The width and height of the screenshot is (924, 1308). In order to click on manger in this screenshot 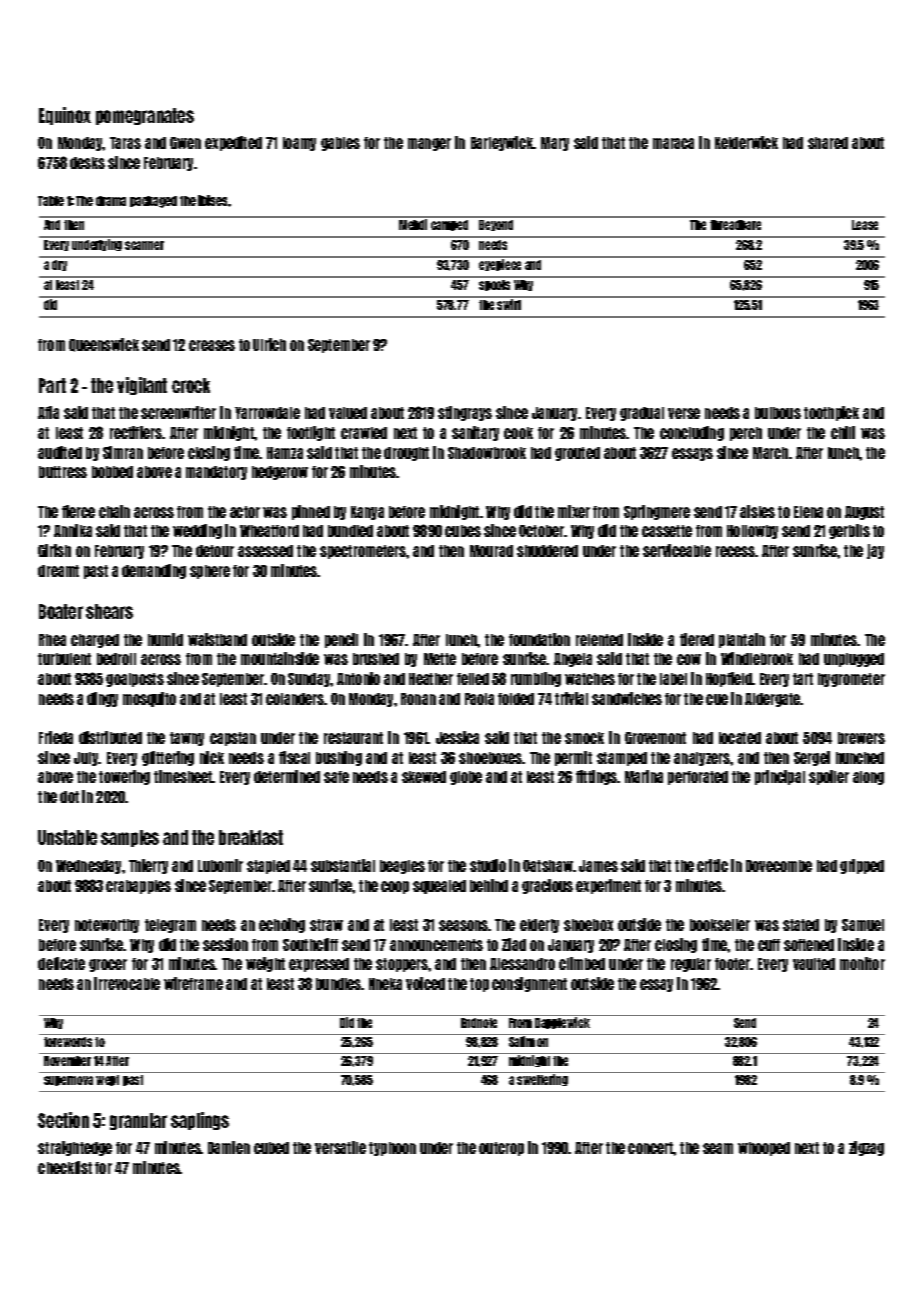, I will do `click(429, 144)`.
